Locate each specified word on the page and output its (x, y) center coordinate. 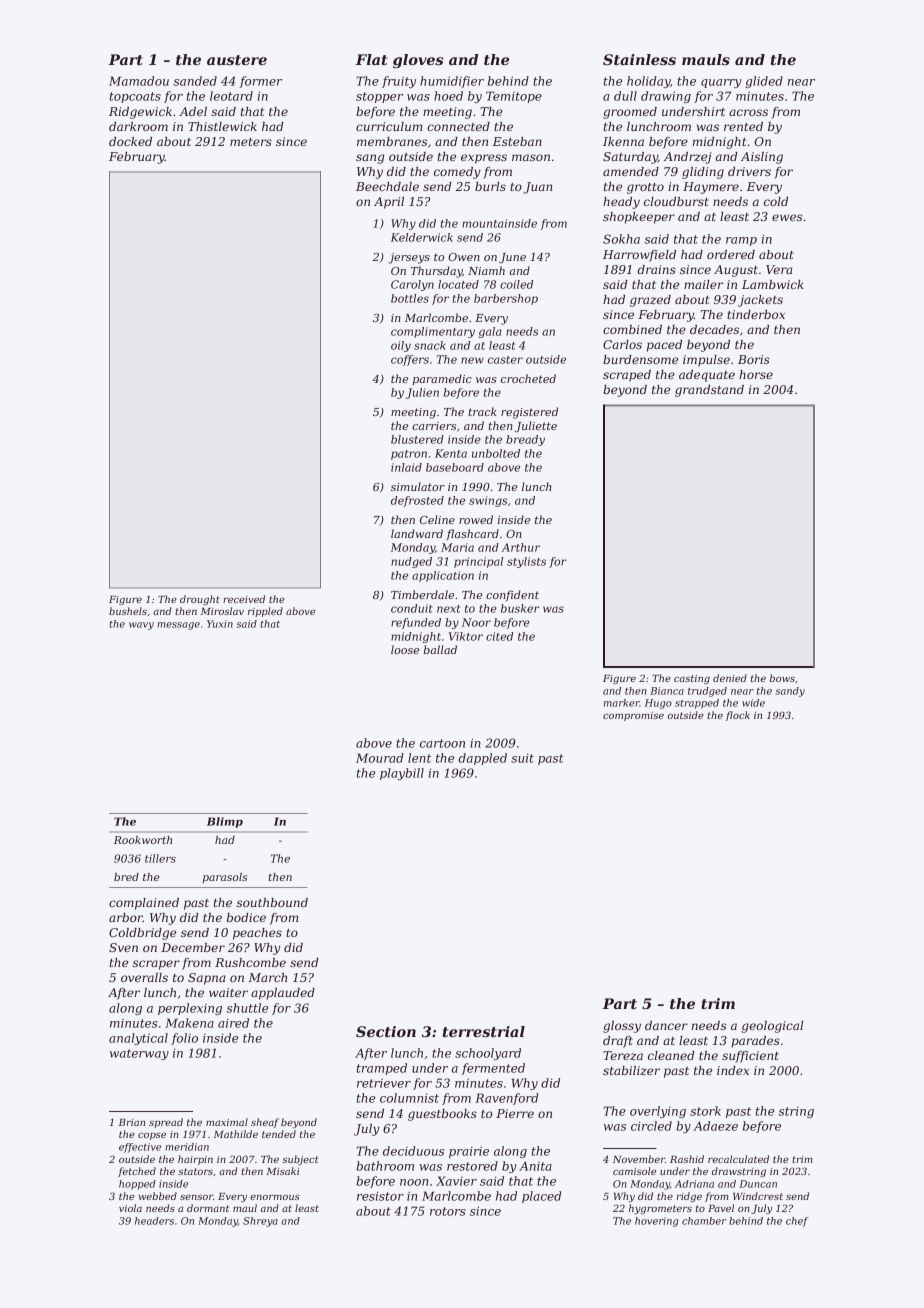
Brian (132, 1122)
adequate (707, 376)
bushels (128, 611)
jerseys (409, 258)
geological (772, 1027)
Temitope (514, 97)
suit (522, 758)
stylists (526, 562)
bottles (410, 298)
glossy (622, 1027)
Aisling (762, 158)
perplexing (190, 1009)
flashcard (472, 534)
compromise (633, 716)
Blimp (225, 822)
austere (237, 60)
